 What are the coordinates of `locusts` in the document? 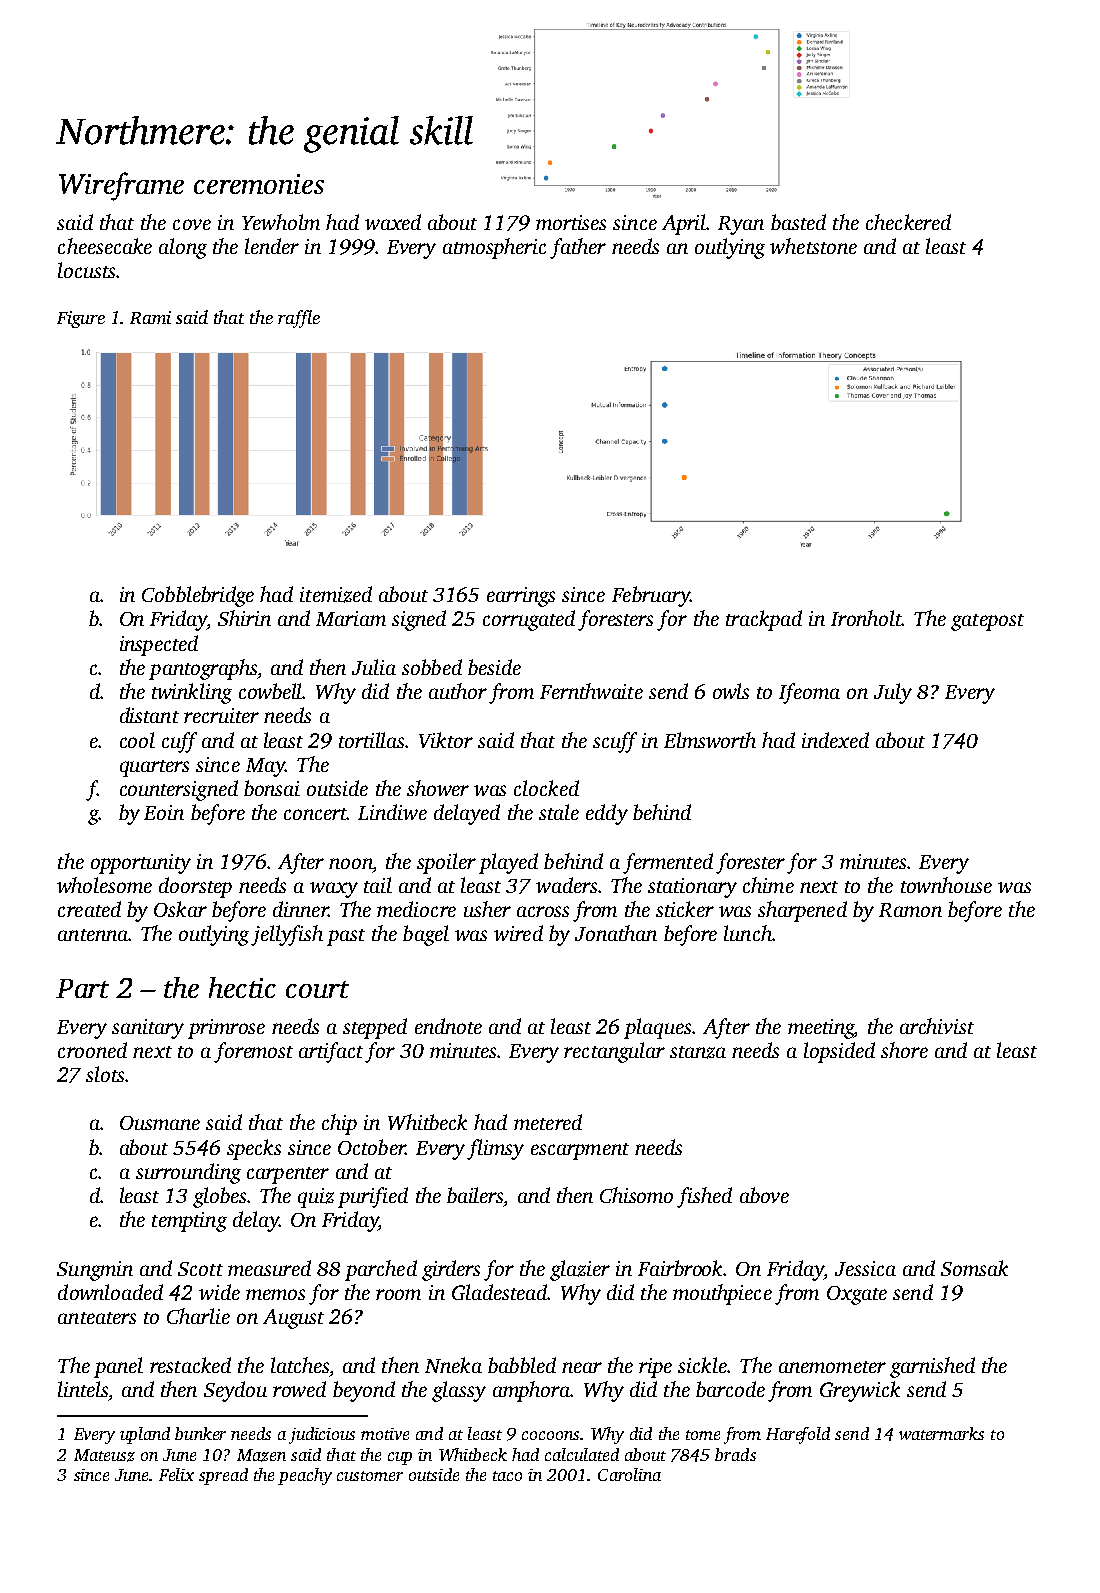 It's located at (86, 270).
